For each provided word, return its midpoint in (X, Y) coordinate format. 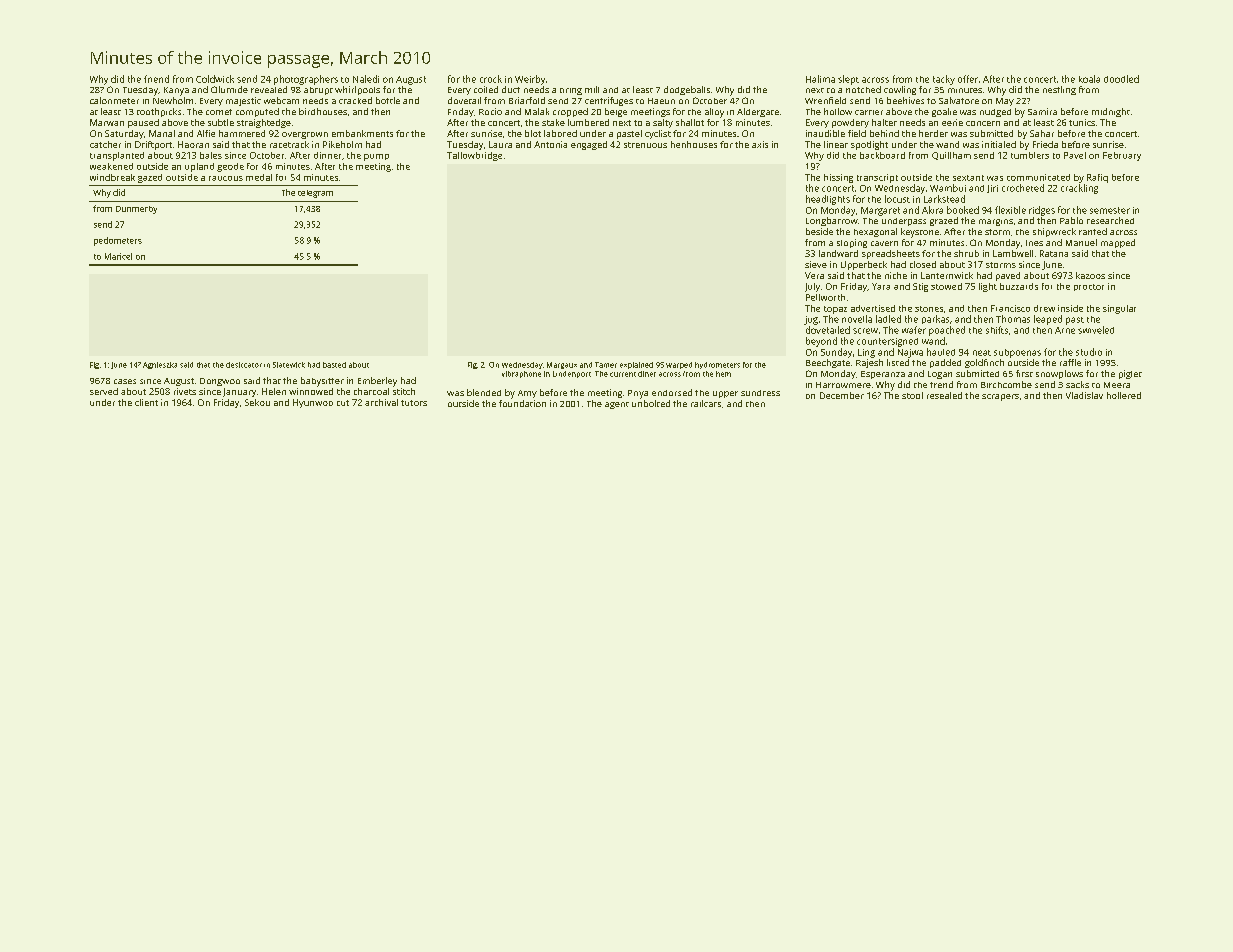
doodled (1121, 79)
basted (334, 365)
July (812, 287)
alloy (714, 113)
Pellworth (825, 297)
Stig (920, 287)
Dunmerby (136, 210)
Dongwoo (220, 382)
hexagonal (875, 232)
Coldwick (215, 79)
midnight (1111, 112)
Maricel (118, 256)
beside (819, 231)
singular (1119, 309)
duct (511, 89)
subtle (221, 122)
